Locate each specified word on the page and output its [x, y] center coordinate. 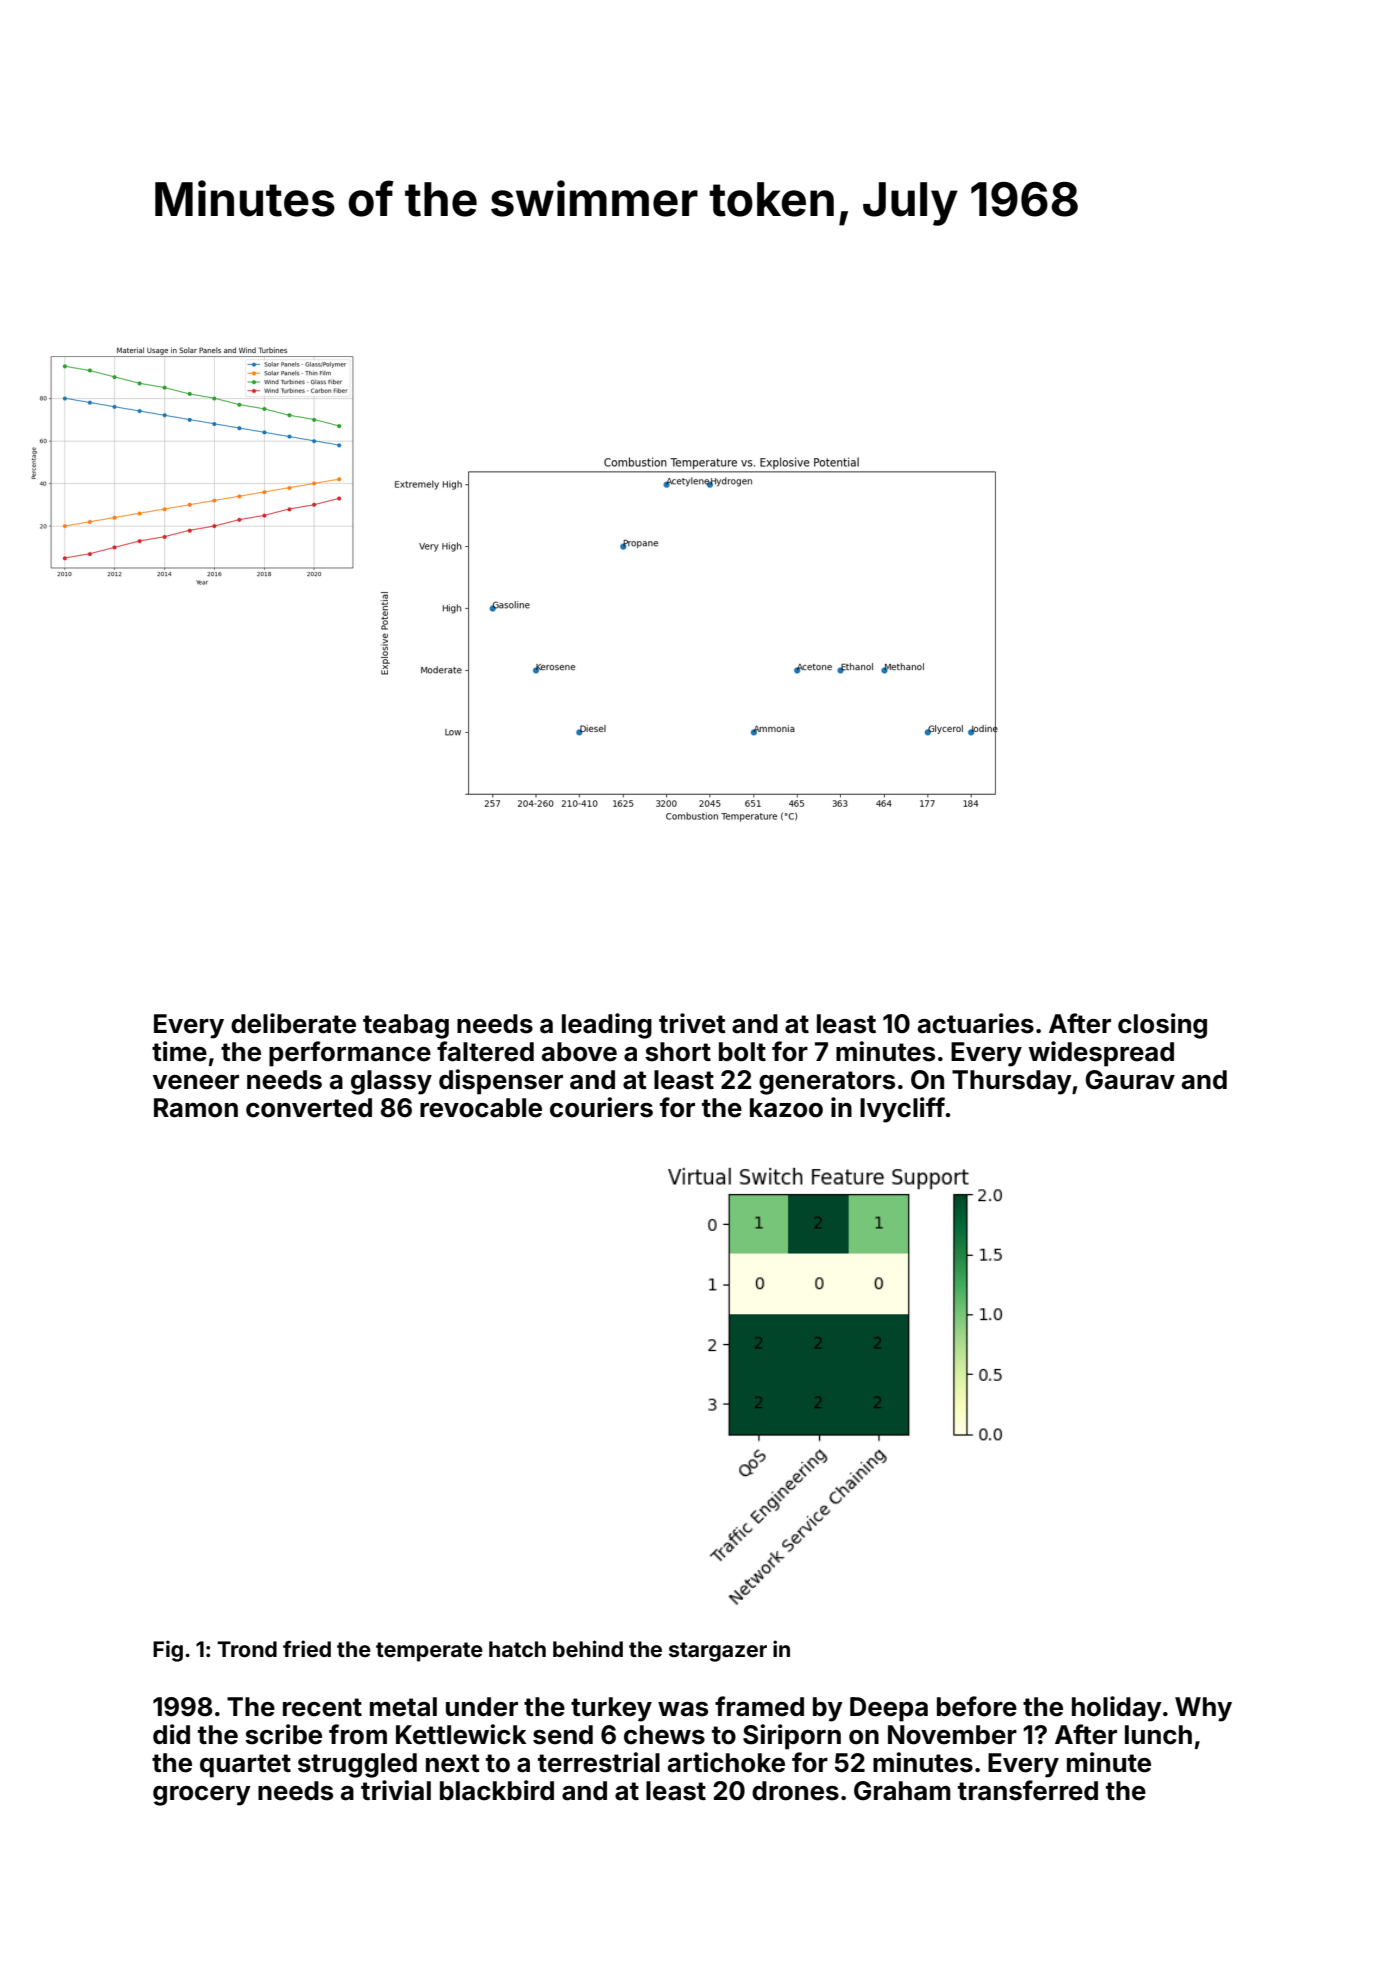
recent [322, 1707]
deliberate [293, 1023]
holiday [1117, 1709]
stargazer [718, 1652]
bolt [742, 1052]
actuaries [976, 1023]
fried [307, 1648]
